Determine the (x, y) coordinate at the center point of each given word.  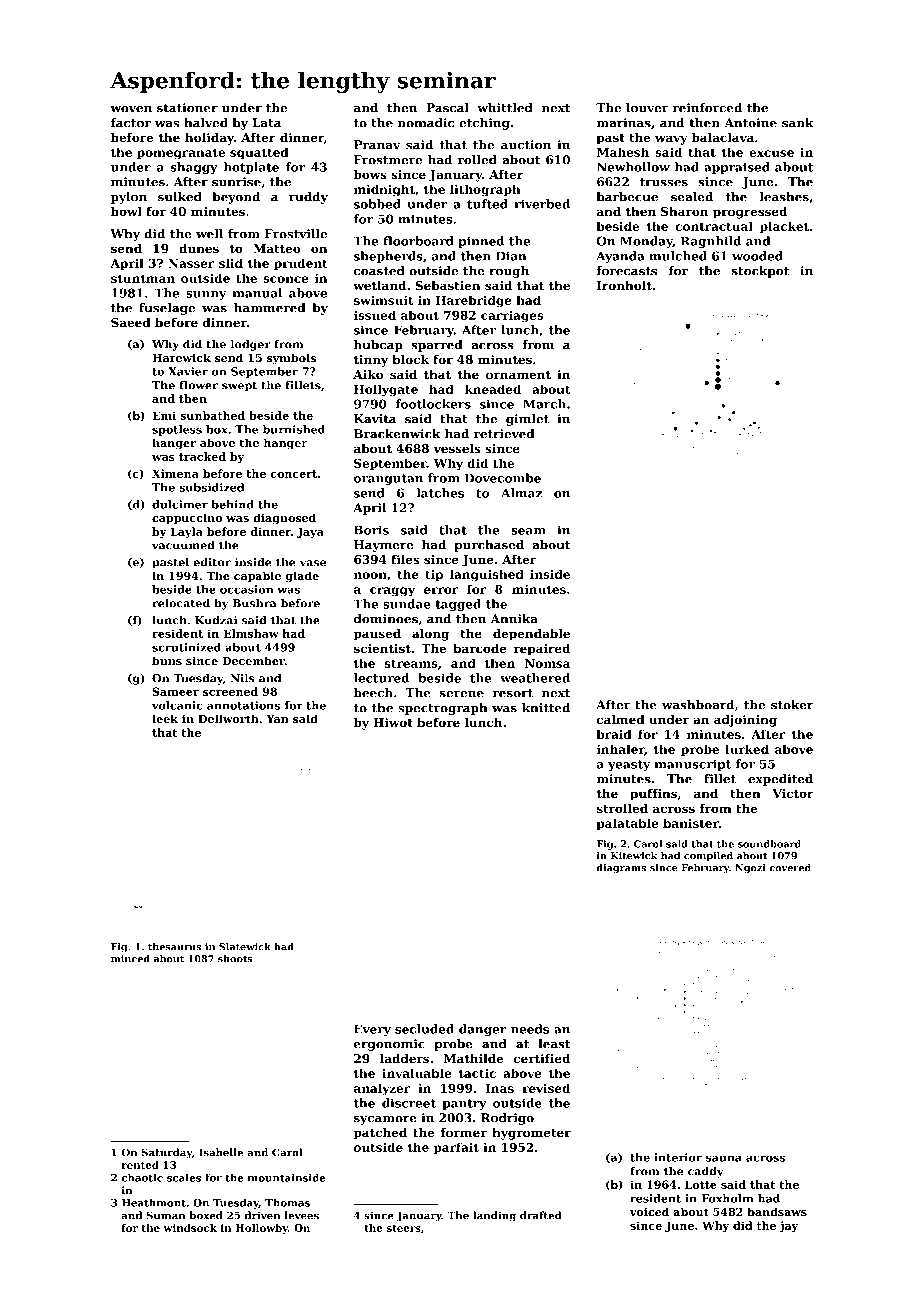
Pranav (377, 145)
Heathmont (154, 1202)
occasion (246, 589)
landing (494, 1216)
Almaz (521, 493)
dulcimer (180, 504)
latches (440, 493)
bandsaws (777, 1211)
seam (528, 531)
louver (647, 108)
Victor (793, 793)
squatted (259, 153)
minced (130, 959)
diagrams (621, 869)
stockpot (760, 272)
